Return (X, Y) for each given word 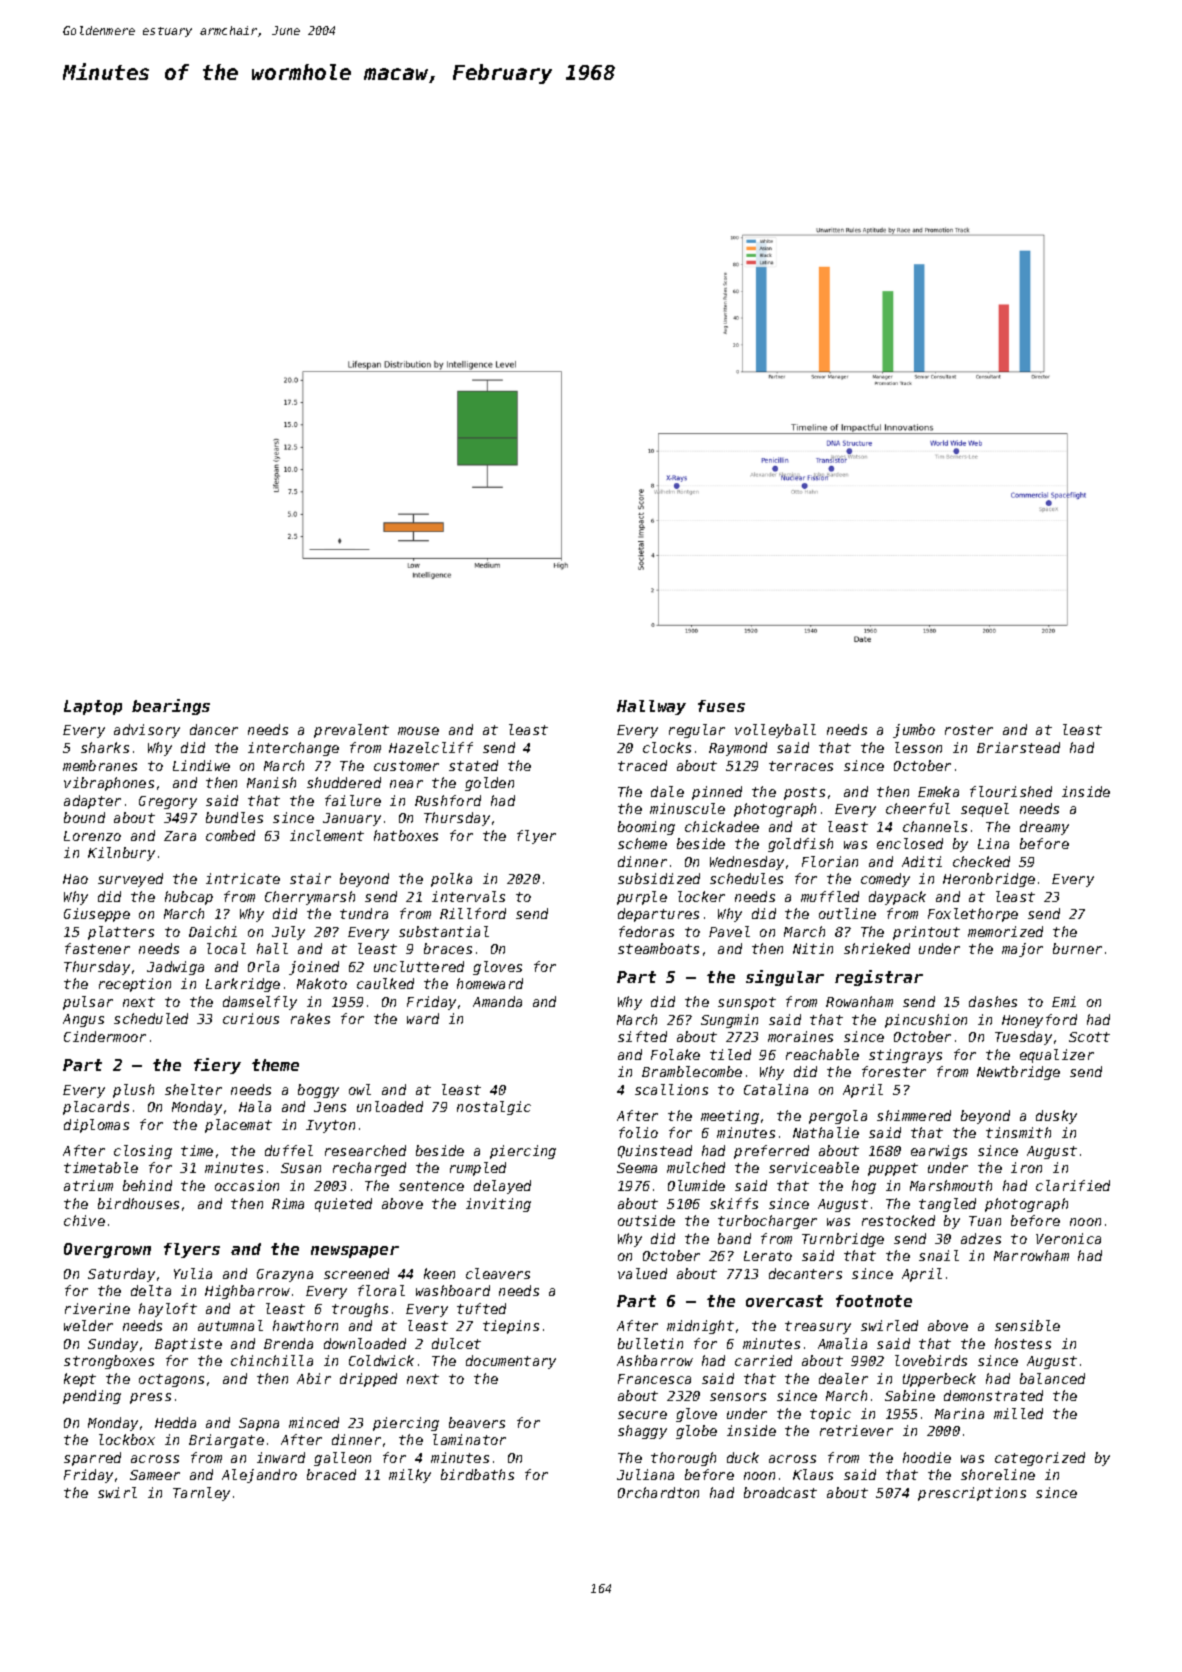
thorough (683, 1459)
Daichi (213, 931)
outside (646, 1220)
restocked (898, 1220)
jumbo (914, 731)
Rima (288, 1203)
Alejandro (259, 1476)
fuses (721, 706)
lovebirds (931, 1360)
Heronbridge (989, 880)
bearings (171, 707)
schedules (746, 878)
